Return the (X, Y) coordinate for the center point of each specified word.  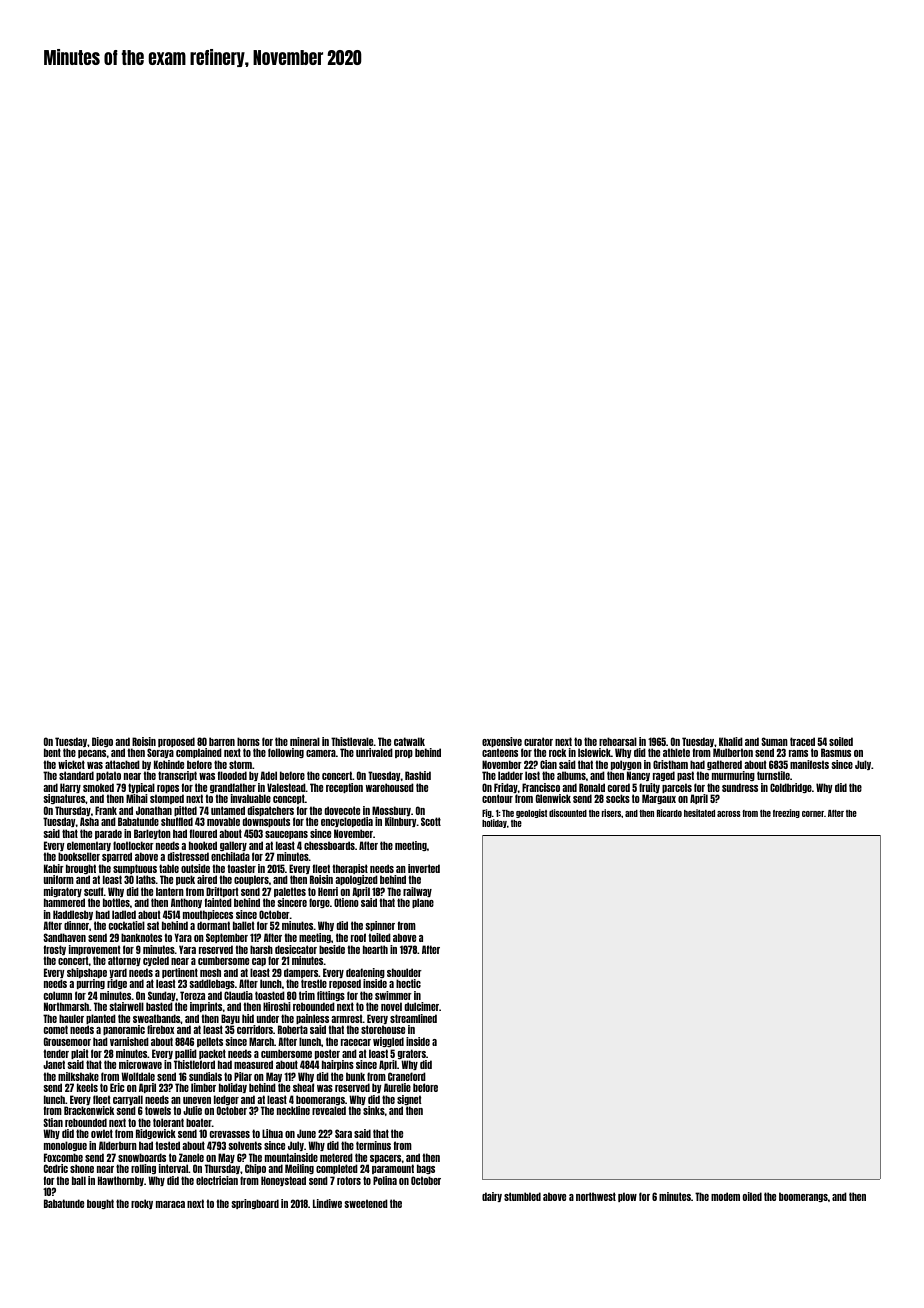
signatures (64, 799)
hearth (375, 949)
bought (100, 1204)
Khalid (731, 741)
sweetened (366, 1203)
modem (725, 1196)
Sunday (162, 996)
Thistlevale (352, 741)
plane (423, 903)
